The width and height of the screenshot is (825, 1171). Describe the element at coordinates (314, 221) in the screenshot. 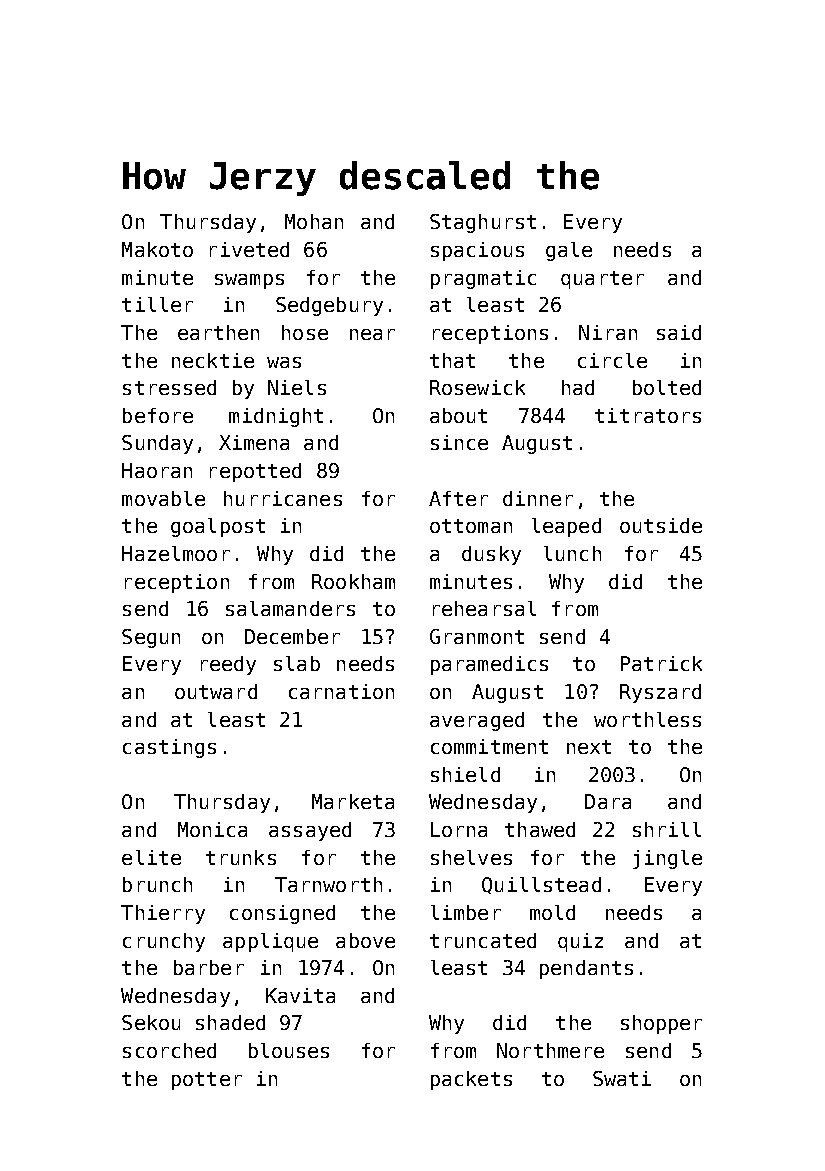

I see `Mohan` at that location.
